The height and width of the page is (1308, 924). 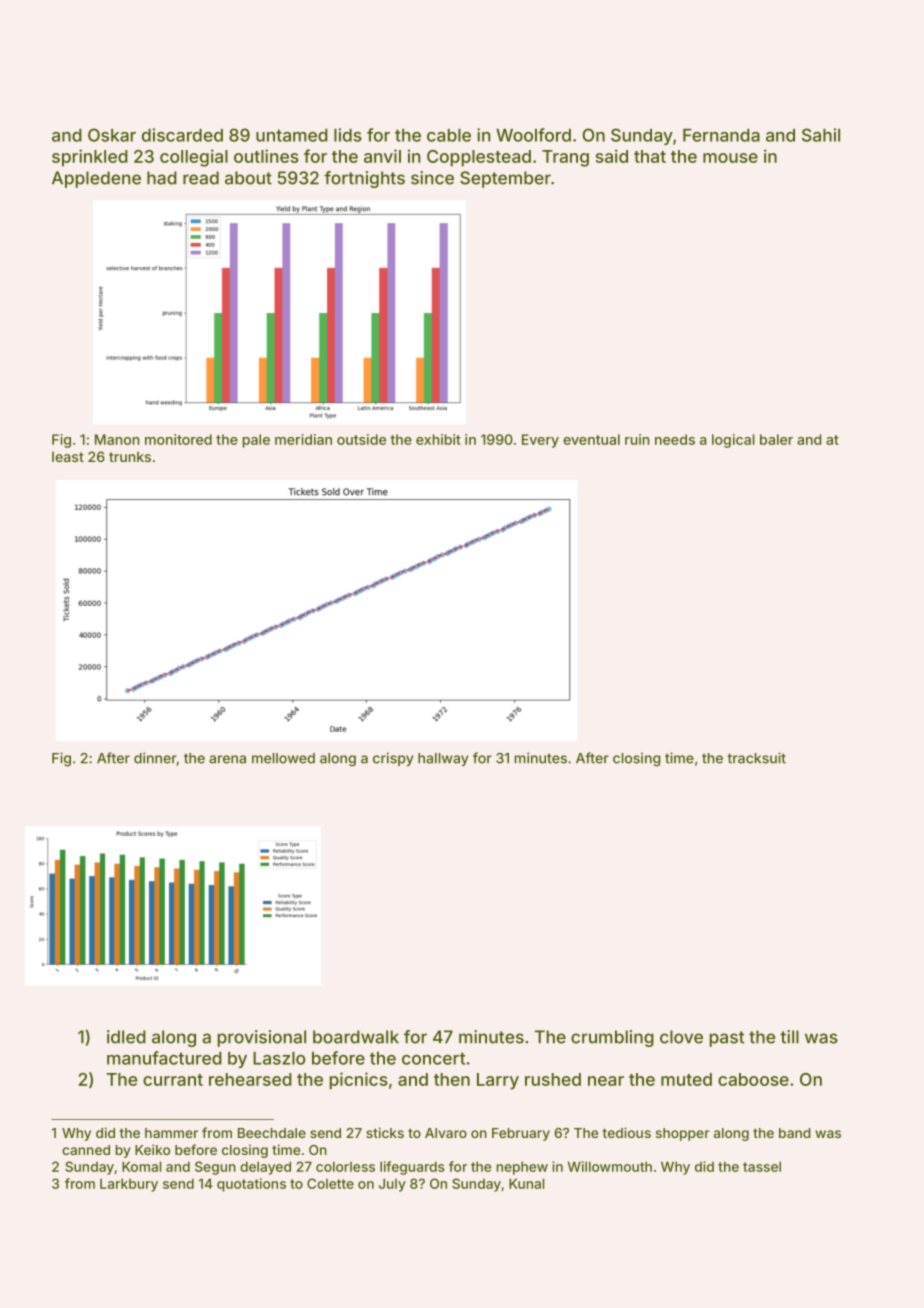 I want to click on tracksuit, so click(x=756, y=758).
